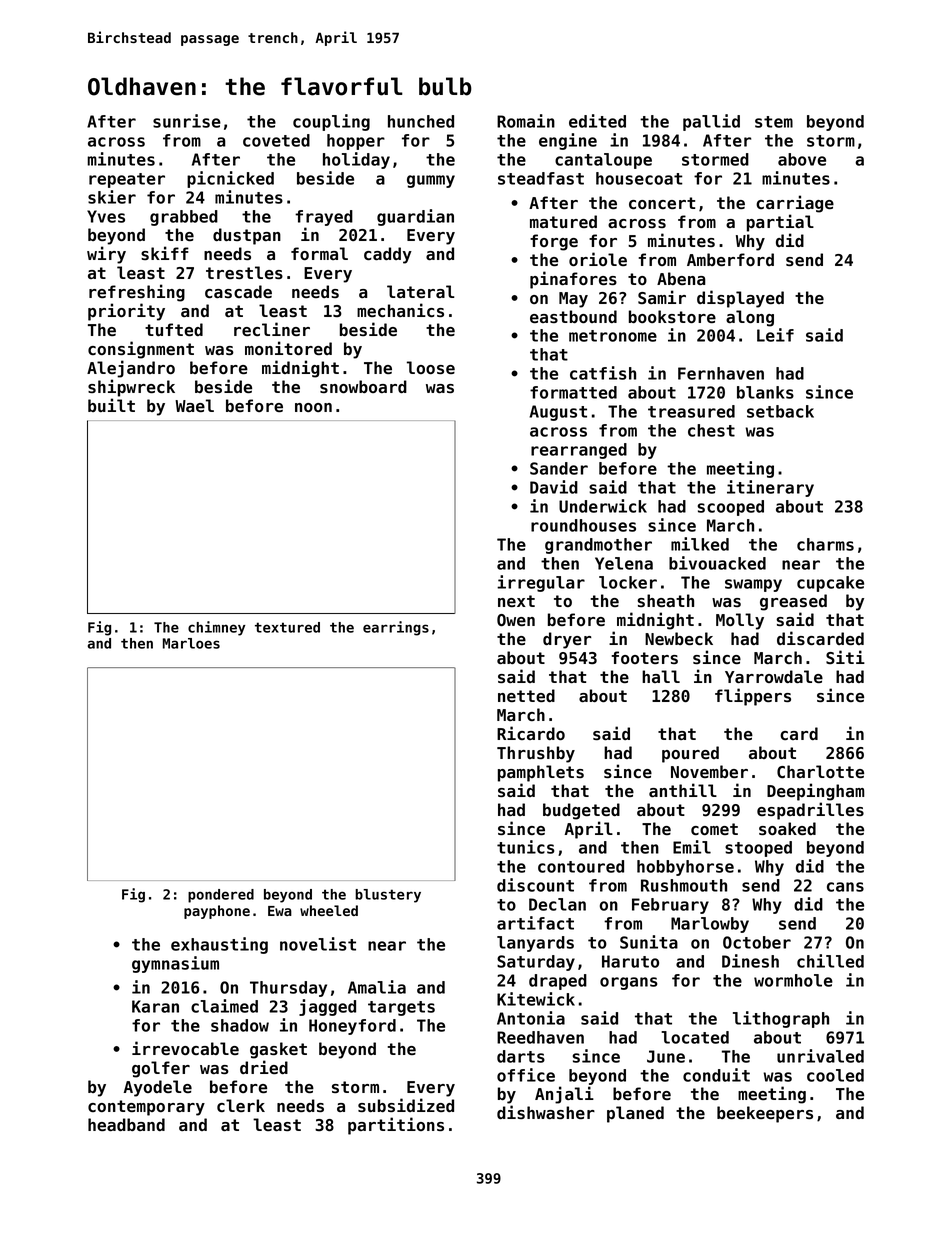  Describe the element at coordinates (352, 1027) in the screenshot. I see `Honeyford` at that location.
